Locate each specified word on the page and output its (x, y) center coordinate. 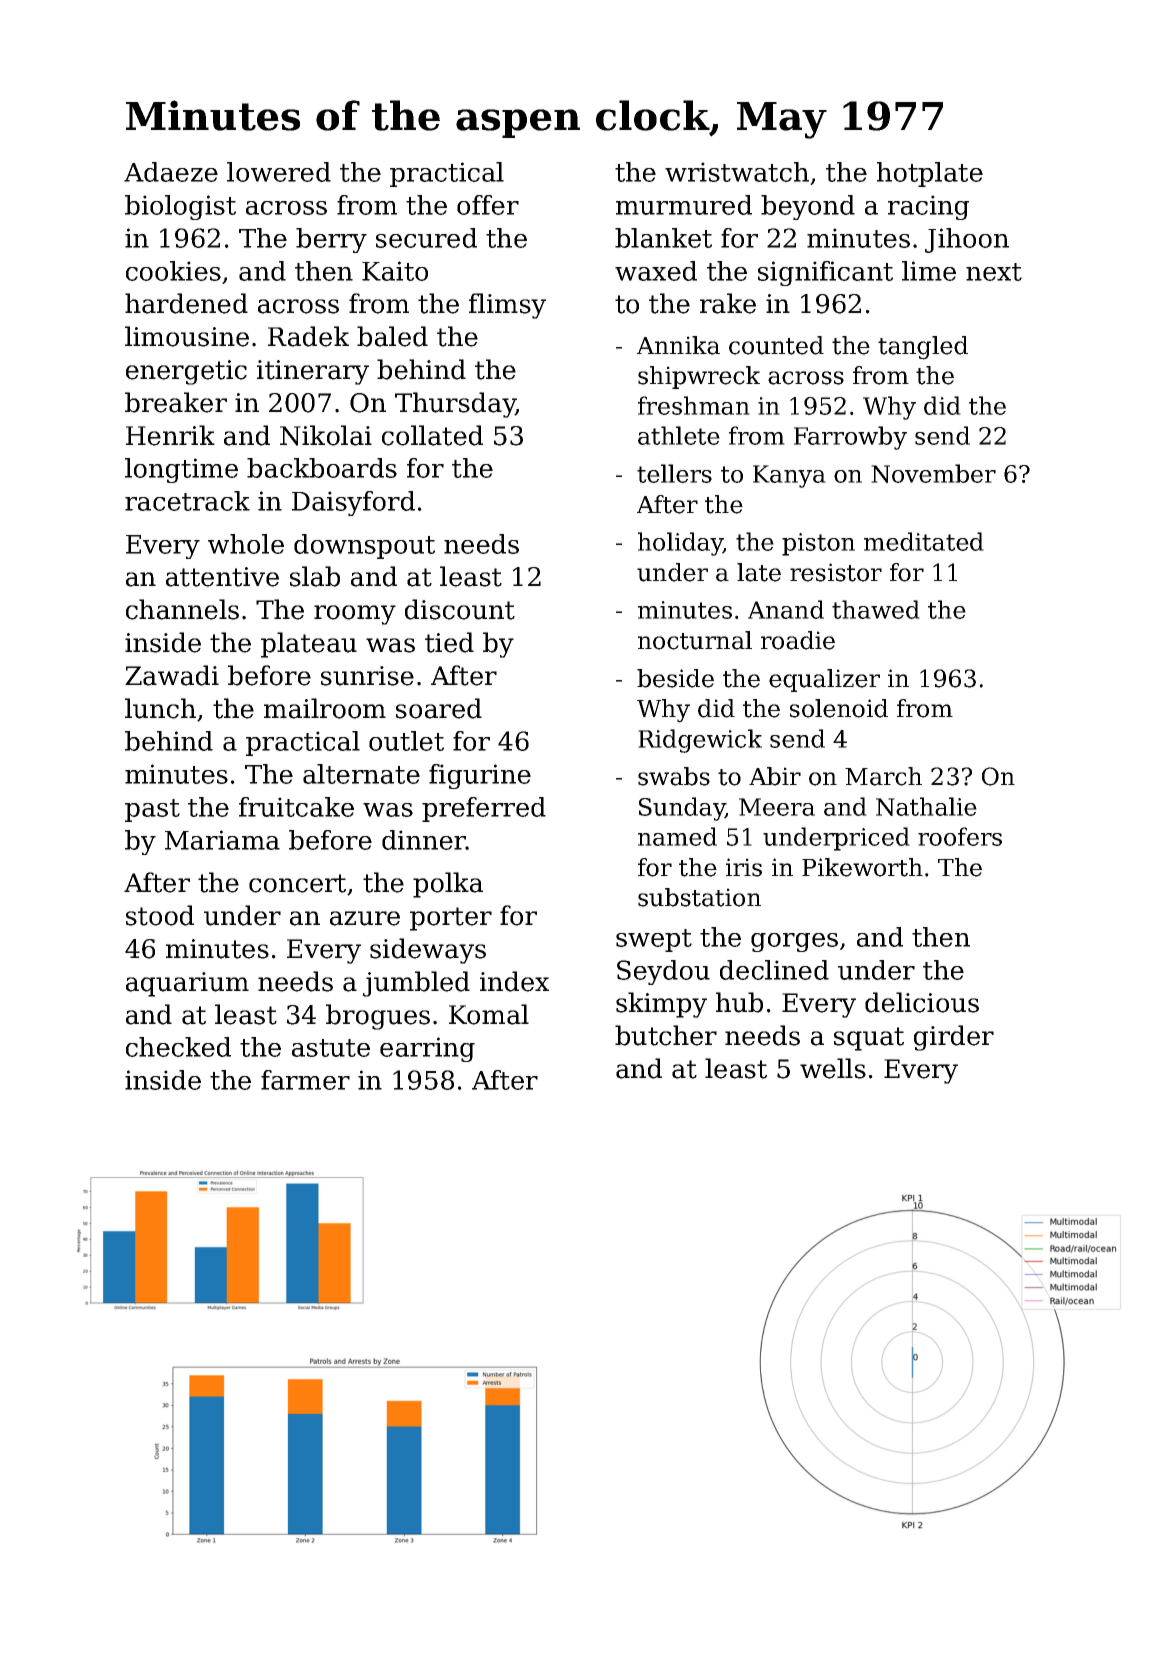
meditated (924, 541)
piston (818, 544)
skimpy (661, 1005)
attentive (222, 577)
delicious (922, 1002)
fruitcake (296, 807)
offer (488, 205)
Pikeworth (862, 867)
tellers (674, 473)
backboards (322, 468)
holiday (680, 544)
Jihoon (967, 240)
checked (178, 1047)
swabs (674, 776)
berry (331, 240)
